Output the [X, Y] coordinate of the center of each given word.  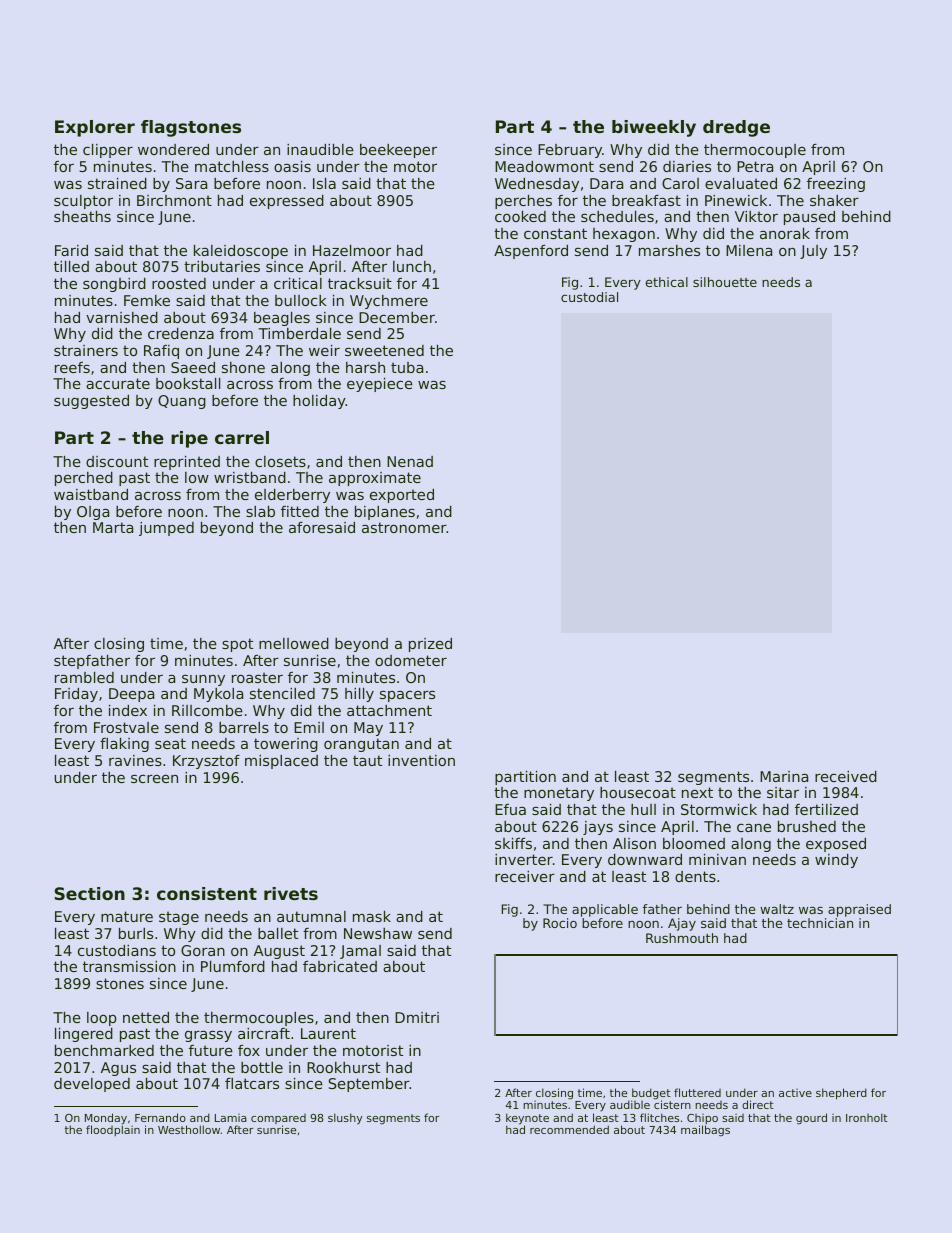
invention [421, 760]
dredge [736, 128]
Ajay [682, 924]
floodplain [113, 1130]
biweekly [654, 128]
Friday [76, 695]
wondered [173, 149]
